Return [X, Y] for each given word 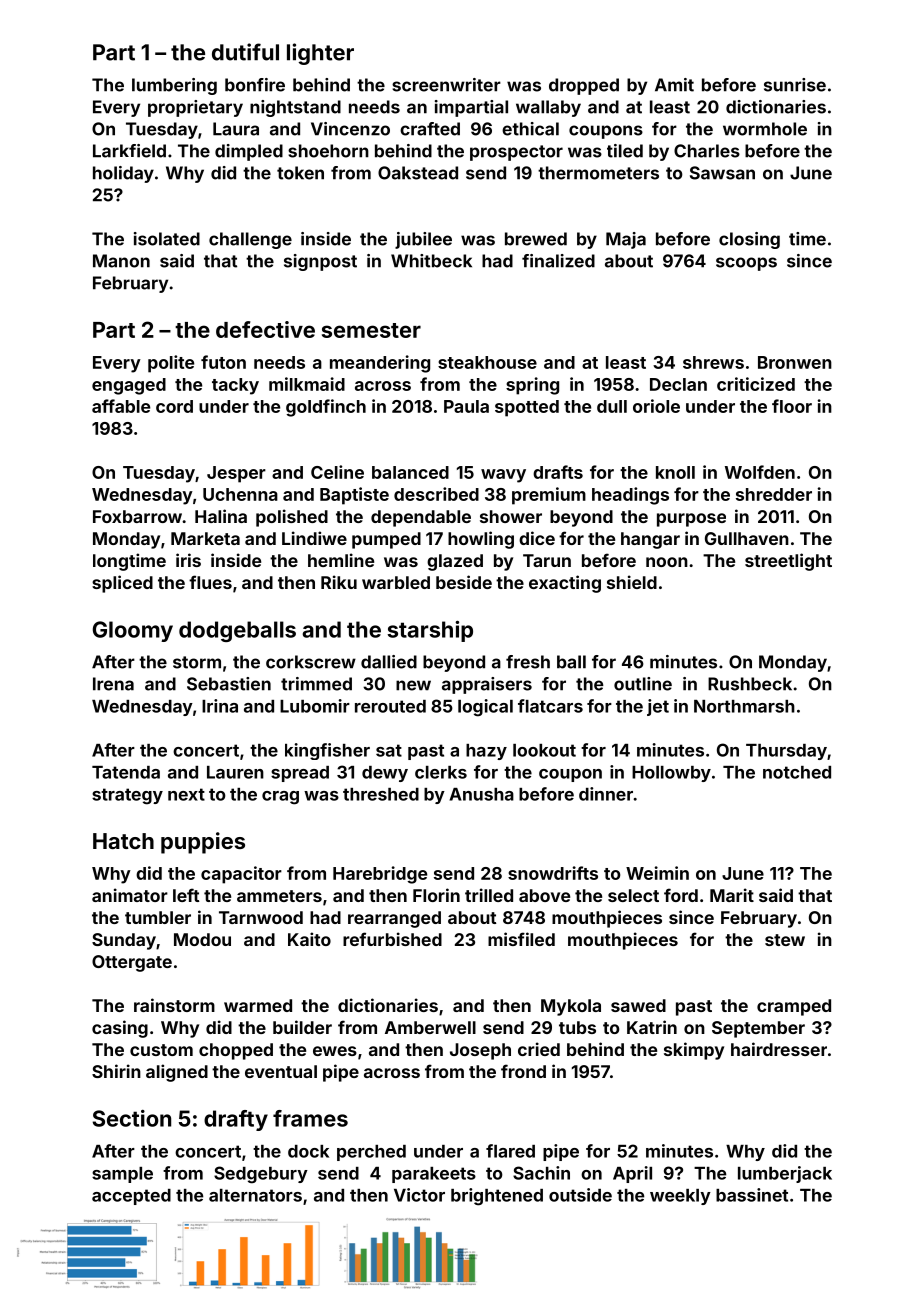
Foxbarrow [137, 516]
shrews [713, 362]
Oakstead [418, 173]
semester [371, 330]
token [300, 173]
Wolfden [760, 472]
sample [122, 1175]
